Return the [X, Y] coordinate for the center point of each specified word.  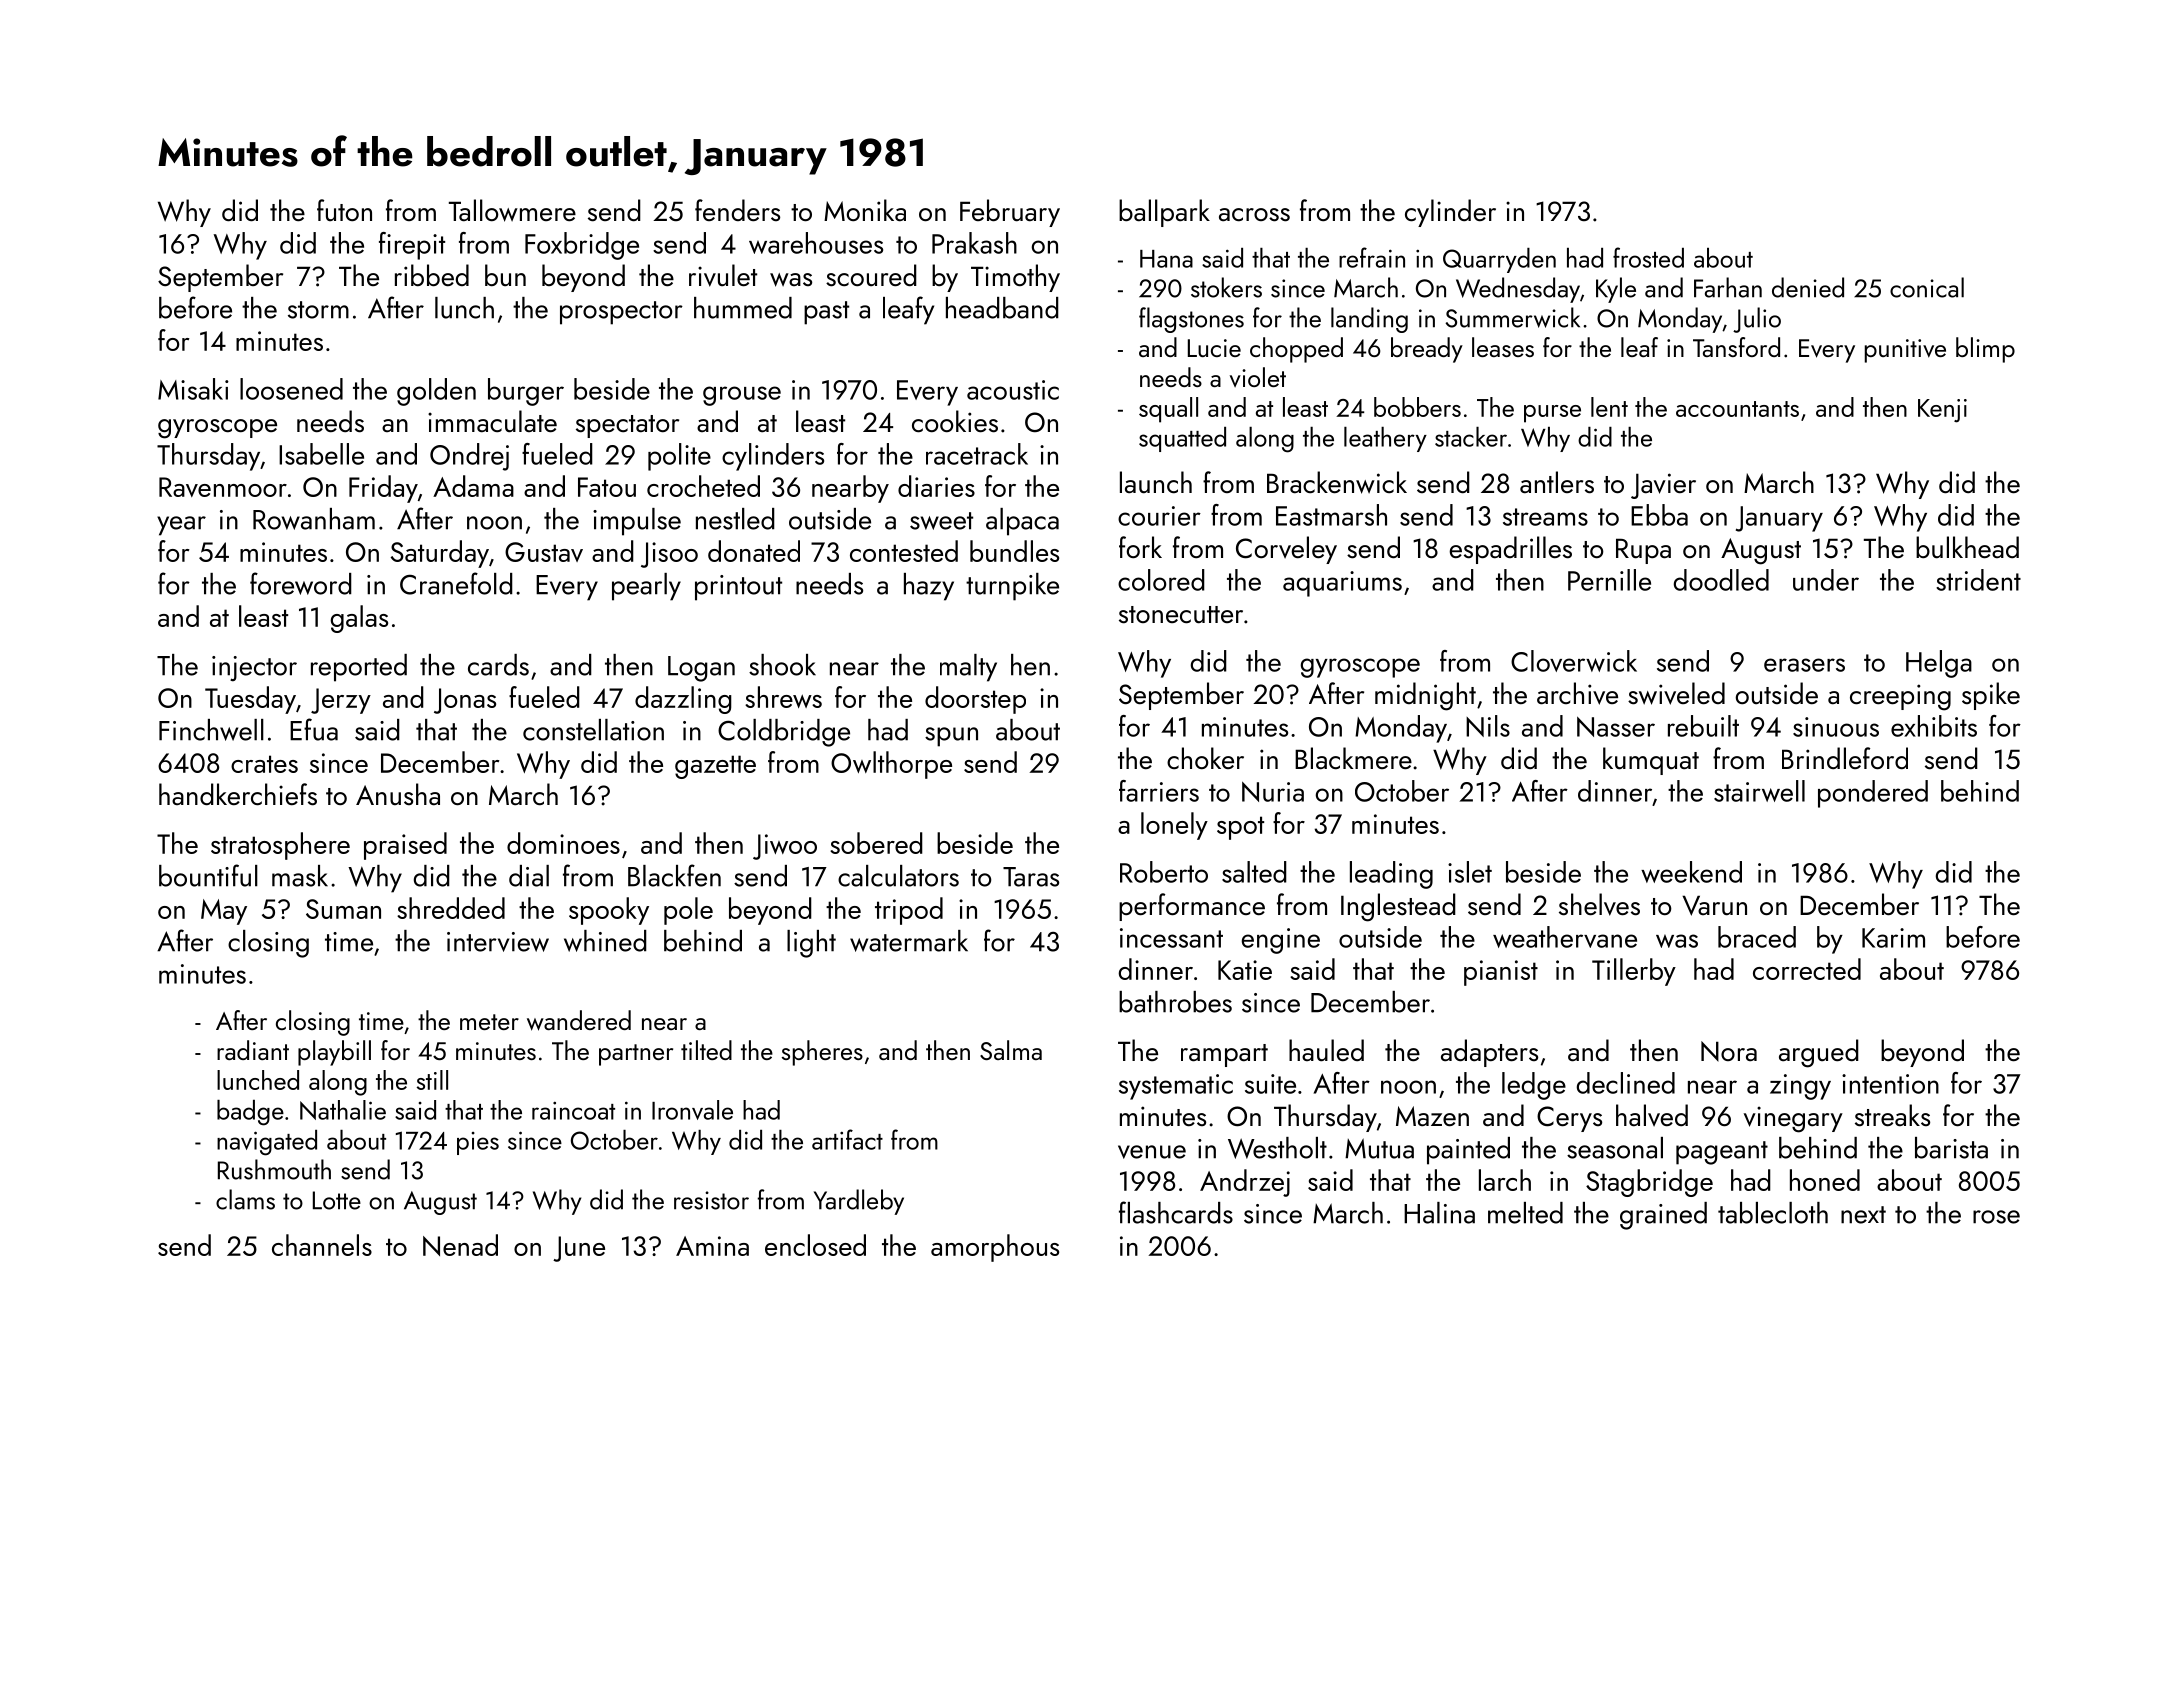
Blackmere [1353, 758]
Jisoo [669, 555]
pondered [1873, 794]
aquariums [1342, 584]
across [1254, 215]
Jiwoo [785, 847]
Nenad [460, 1245]
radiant [253, 1050]
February [1010, 213]
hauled [1326, 1050]
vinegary [1793, 1119]
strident [1978, 580]
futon [344, 210]
